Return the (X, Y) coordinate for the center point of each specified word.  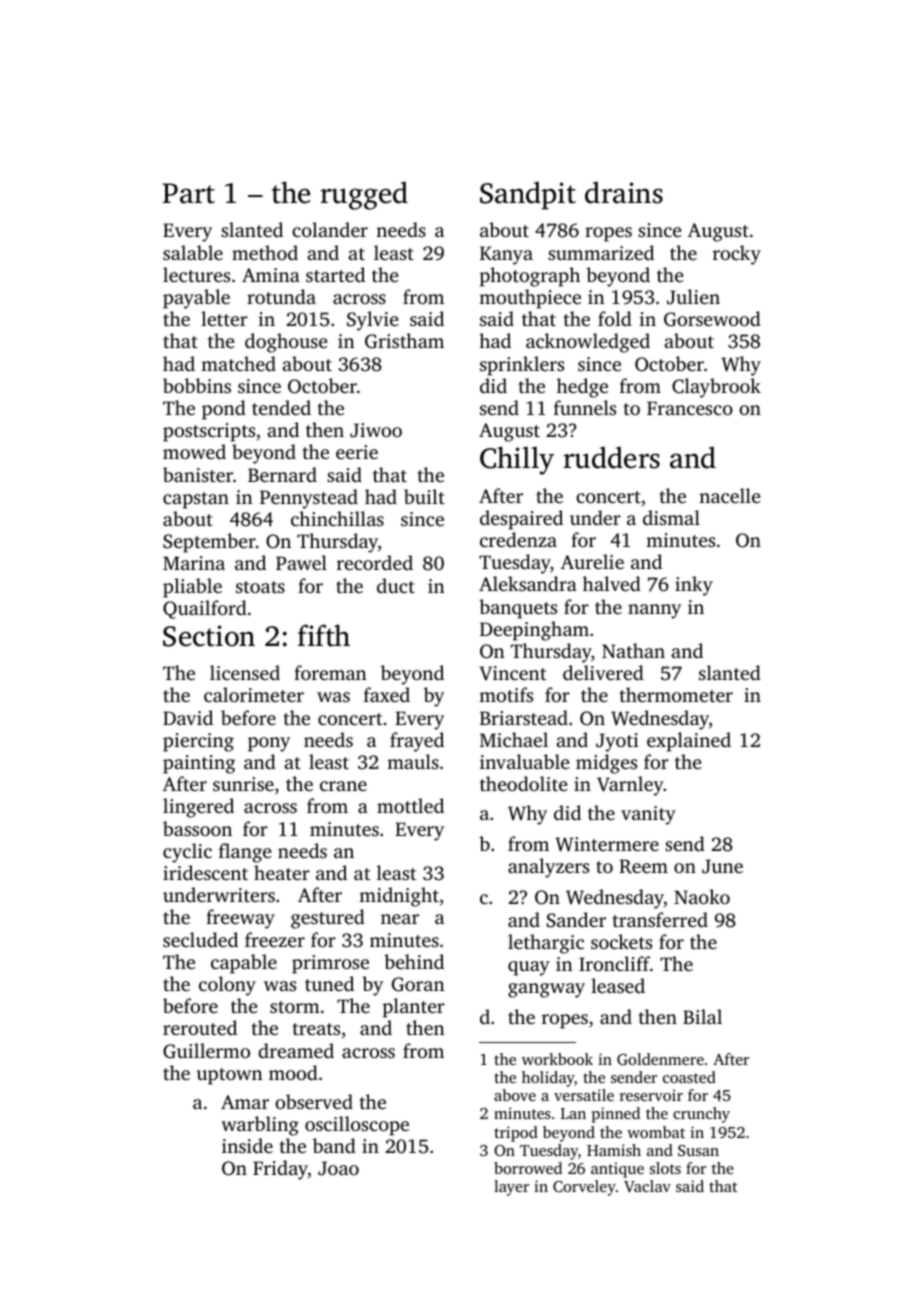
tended (281, 407)
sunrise (243, 784)
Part (189, 193)
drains (624, 192)
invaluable (525, 761)
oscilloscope (357, 1126)
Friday (280, 1170)
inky (694, 586)
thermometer (676, 694)
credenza (518, 539)
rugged (364, 195)
